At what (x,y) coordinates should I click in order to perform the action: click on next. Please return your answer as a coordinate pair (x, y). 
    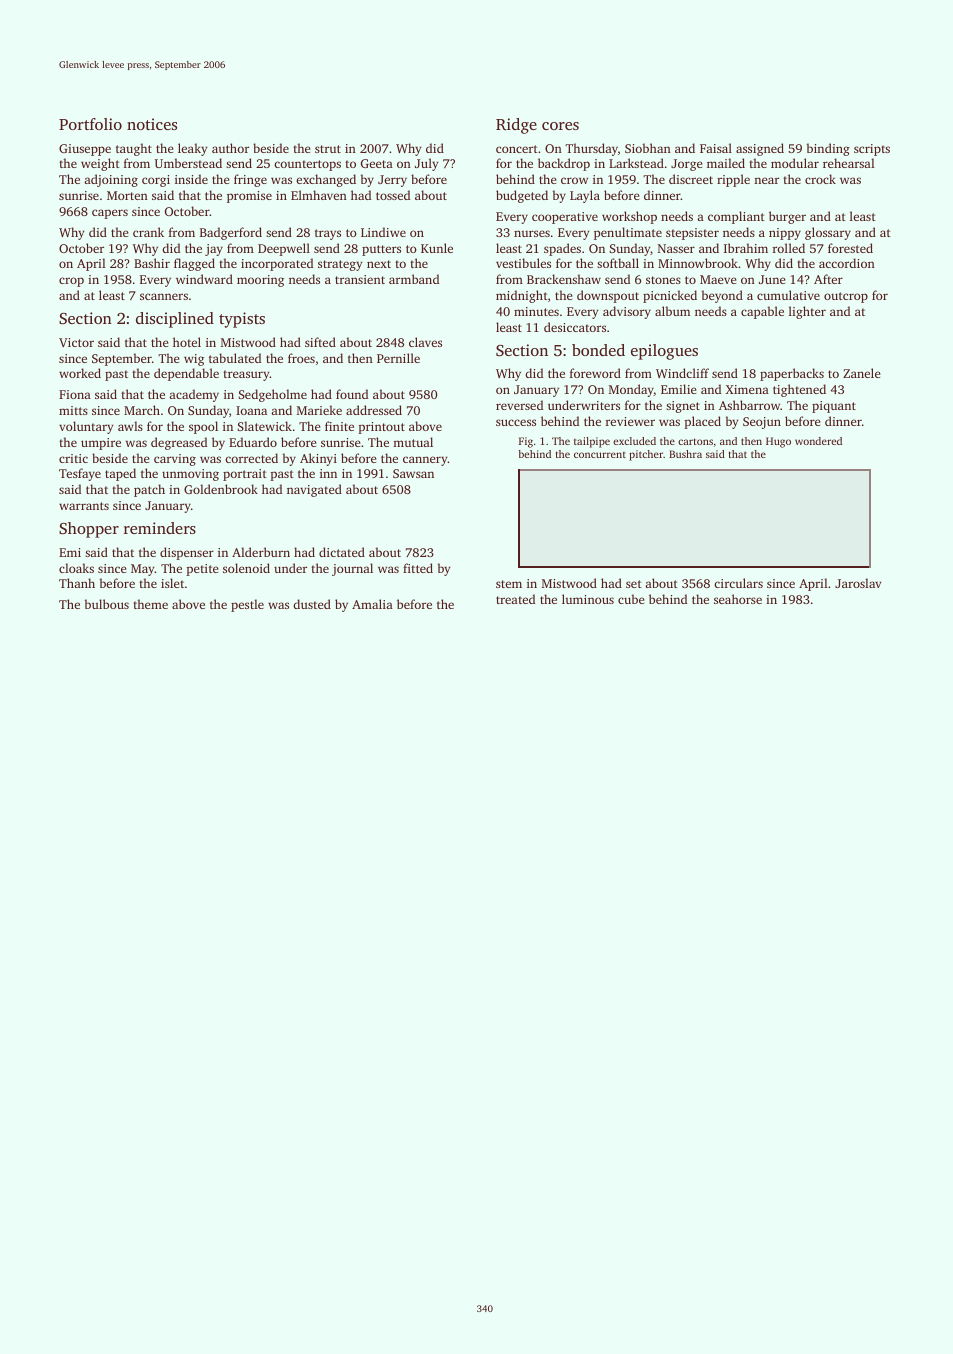
    Looking at the image, I should click on (379, 264).
